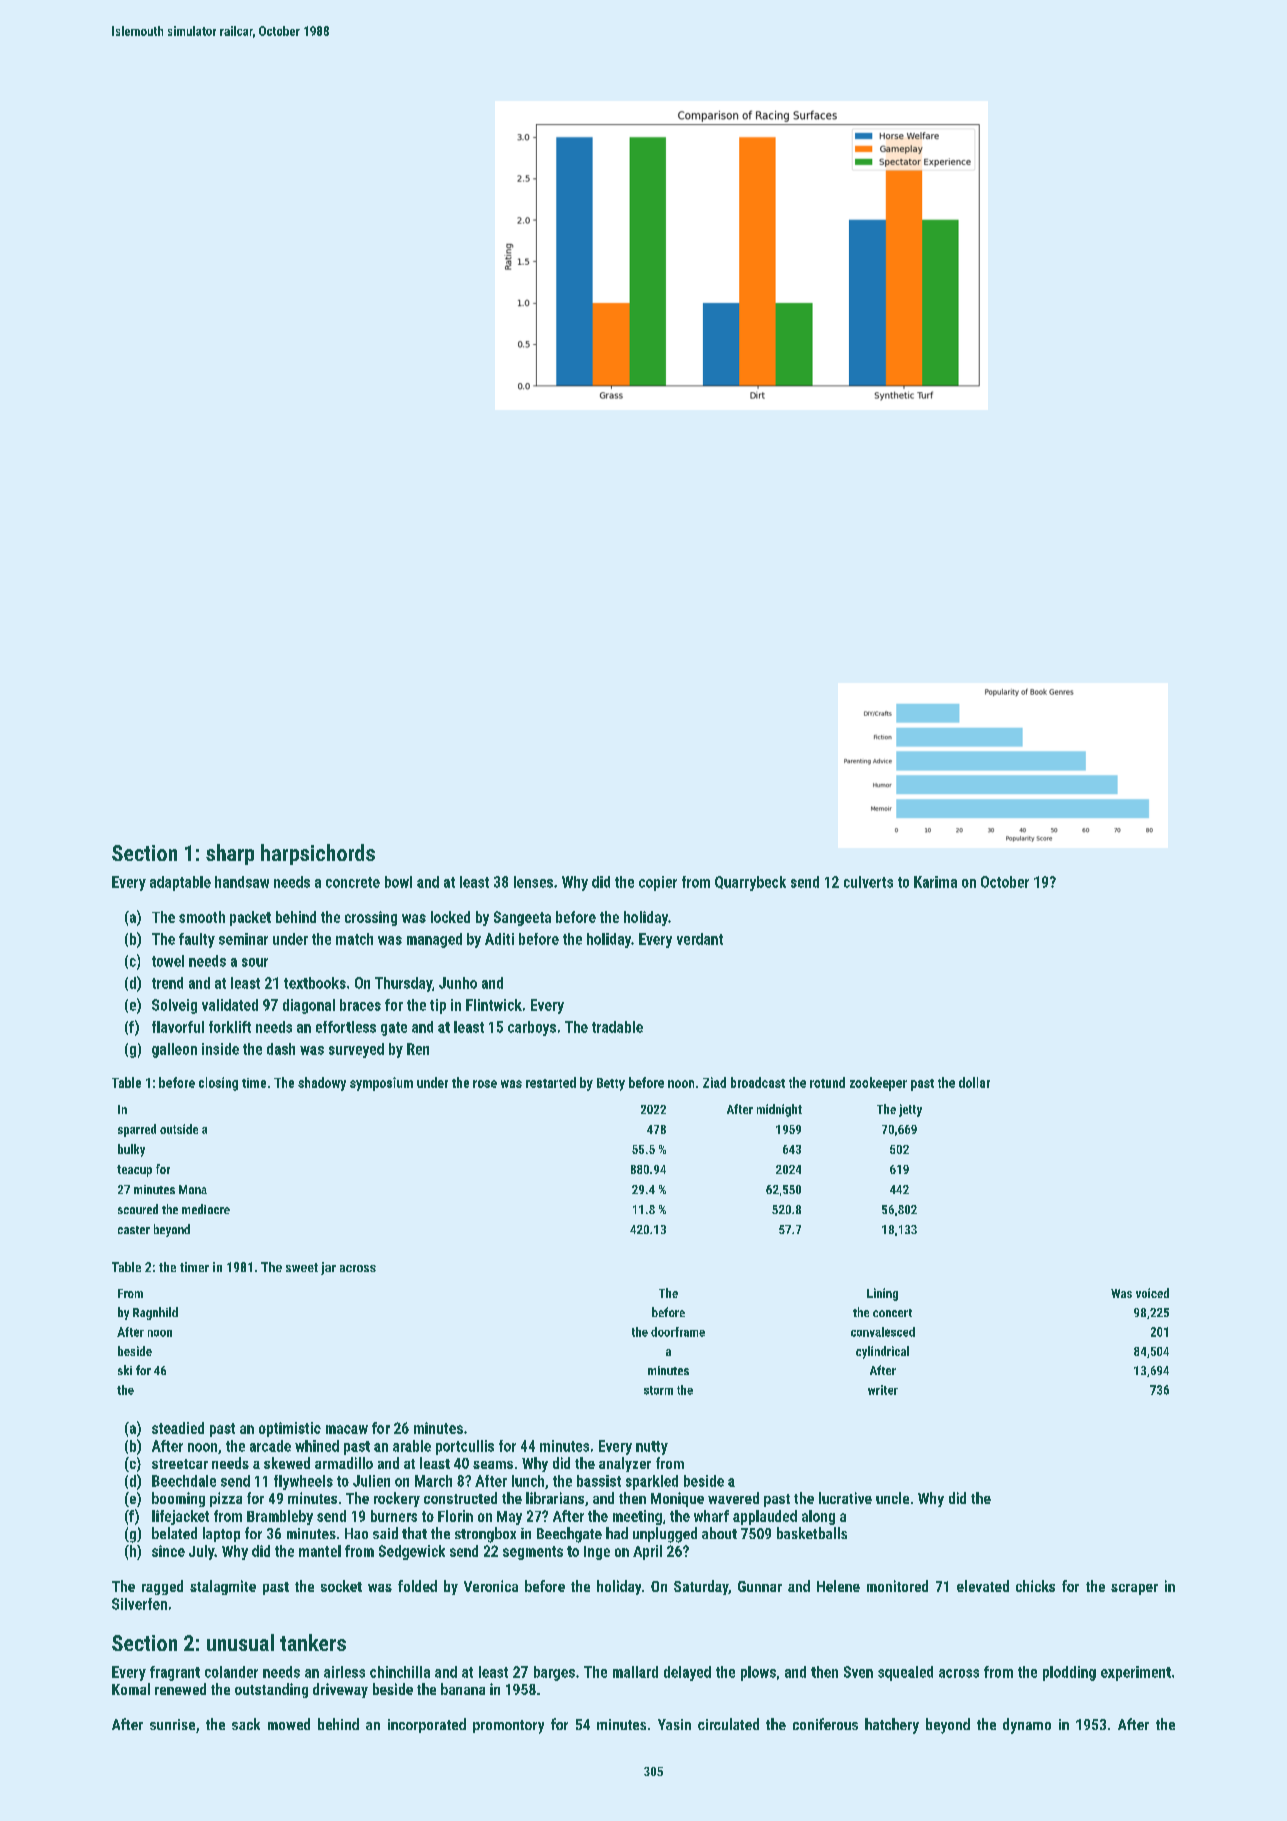 This screenshot has width=1287, height=1821. What do you see at coordinates (910, 1110) in the screenshot?
I see `jetty` at bounding box center [910, 1110].
